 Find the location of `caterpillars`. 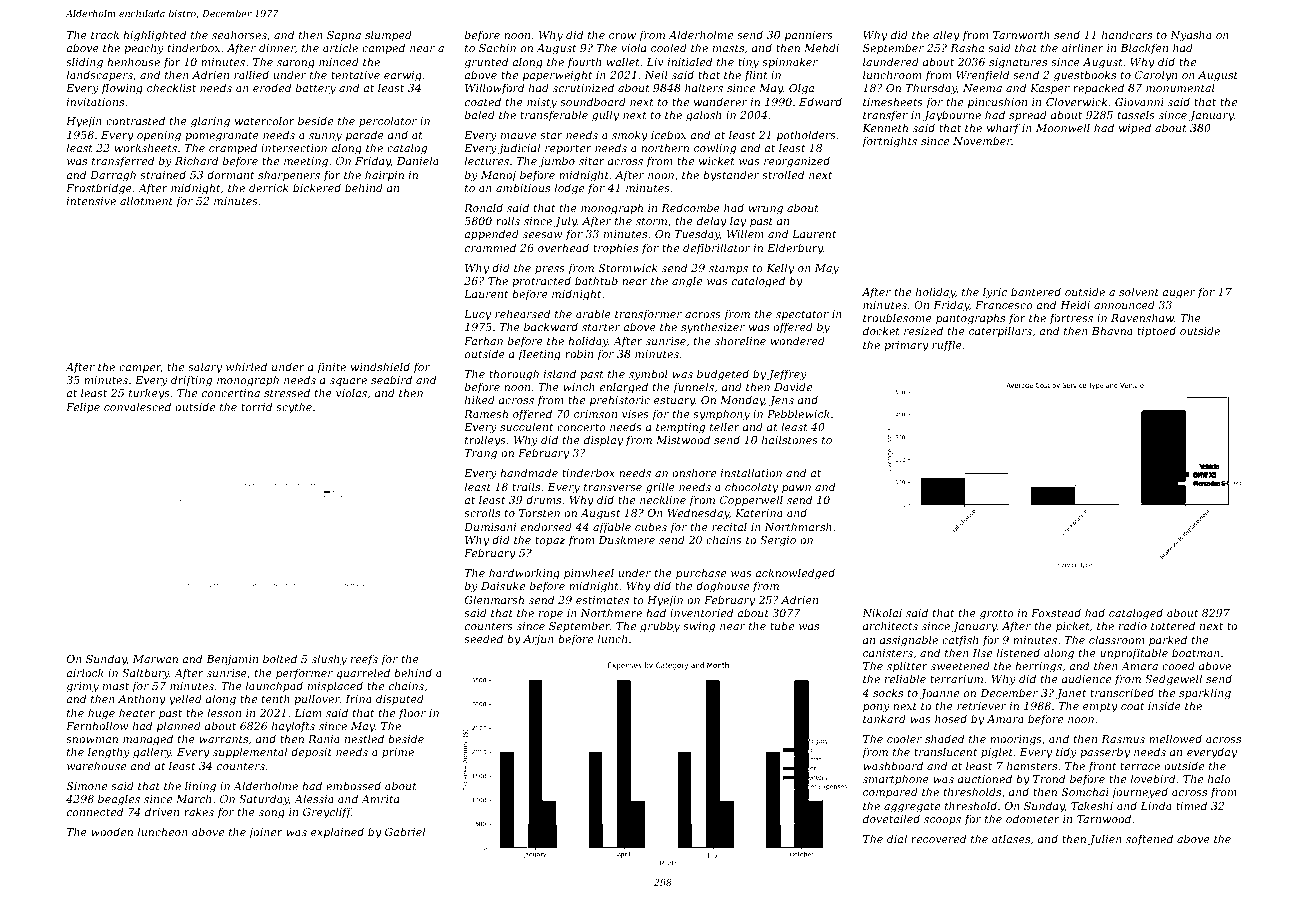

caterpillars is located at coordinates (1000, 331).
